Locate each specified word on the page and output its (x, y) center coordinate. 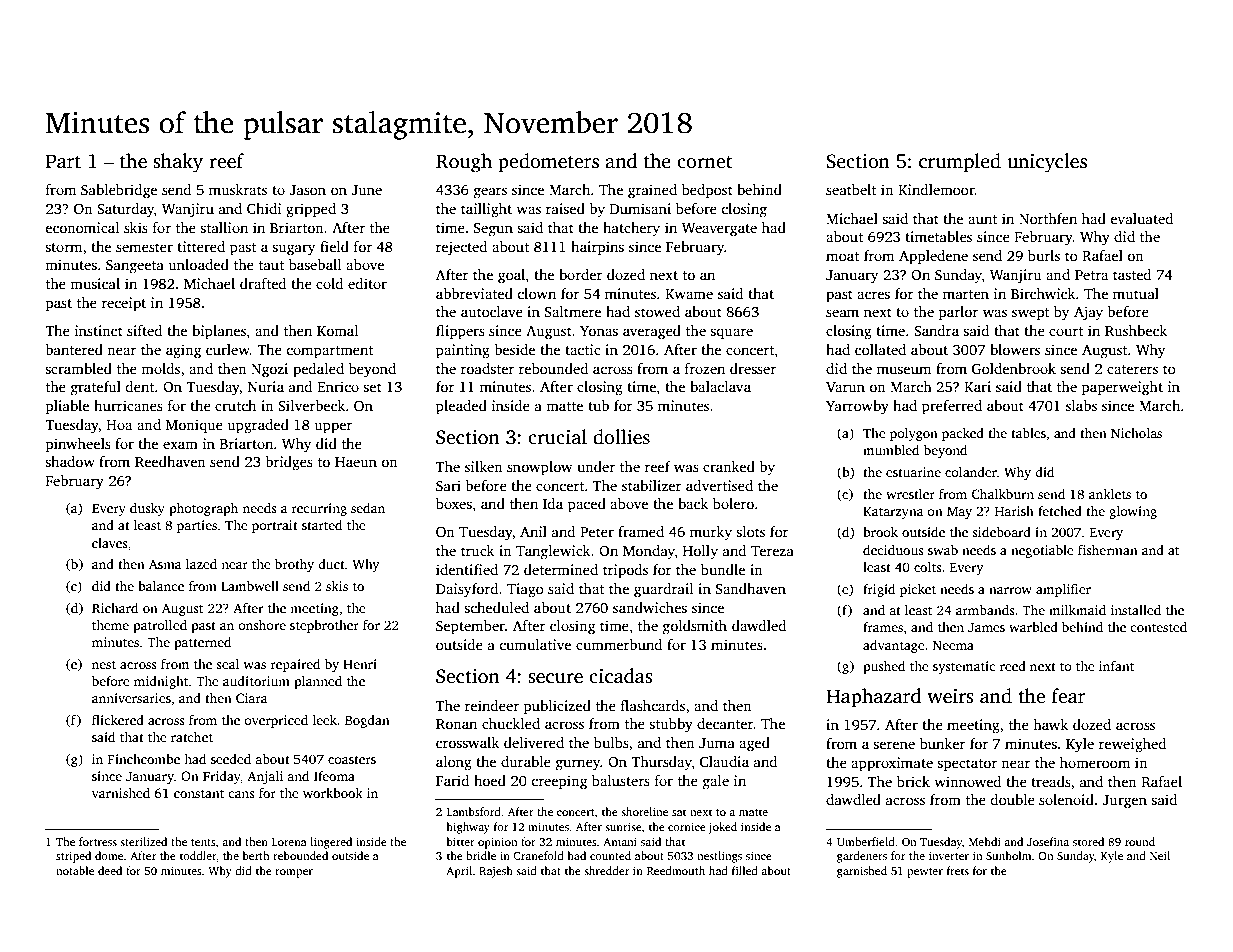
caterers (1132, 369)
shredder (606, 870)
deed (110, 870)
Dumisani (640, 208)
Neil (1160, 855)
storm (63, 247)
